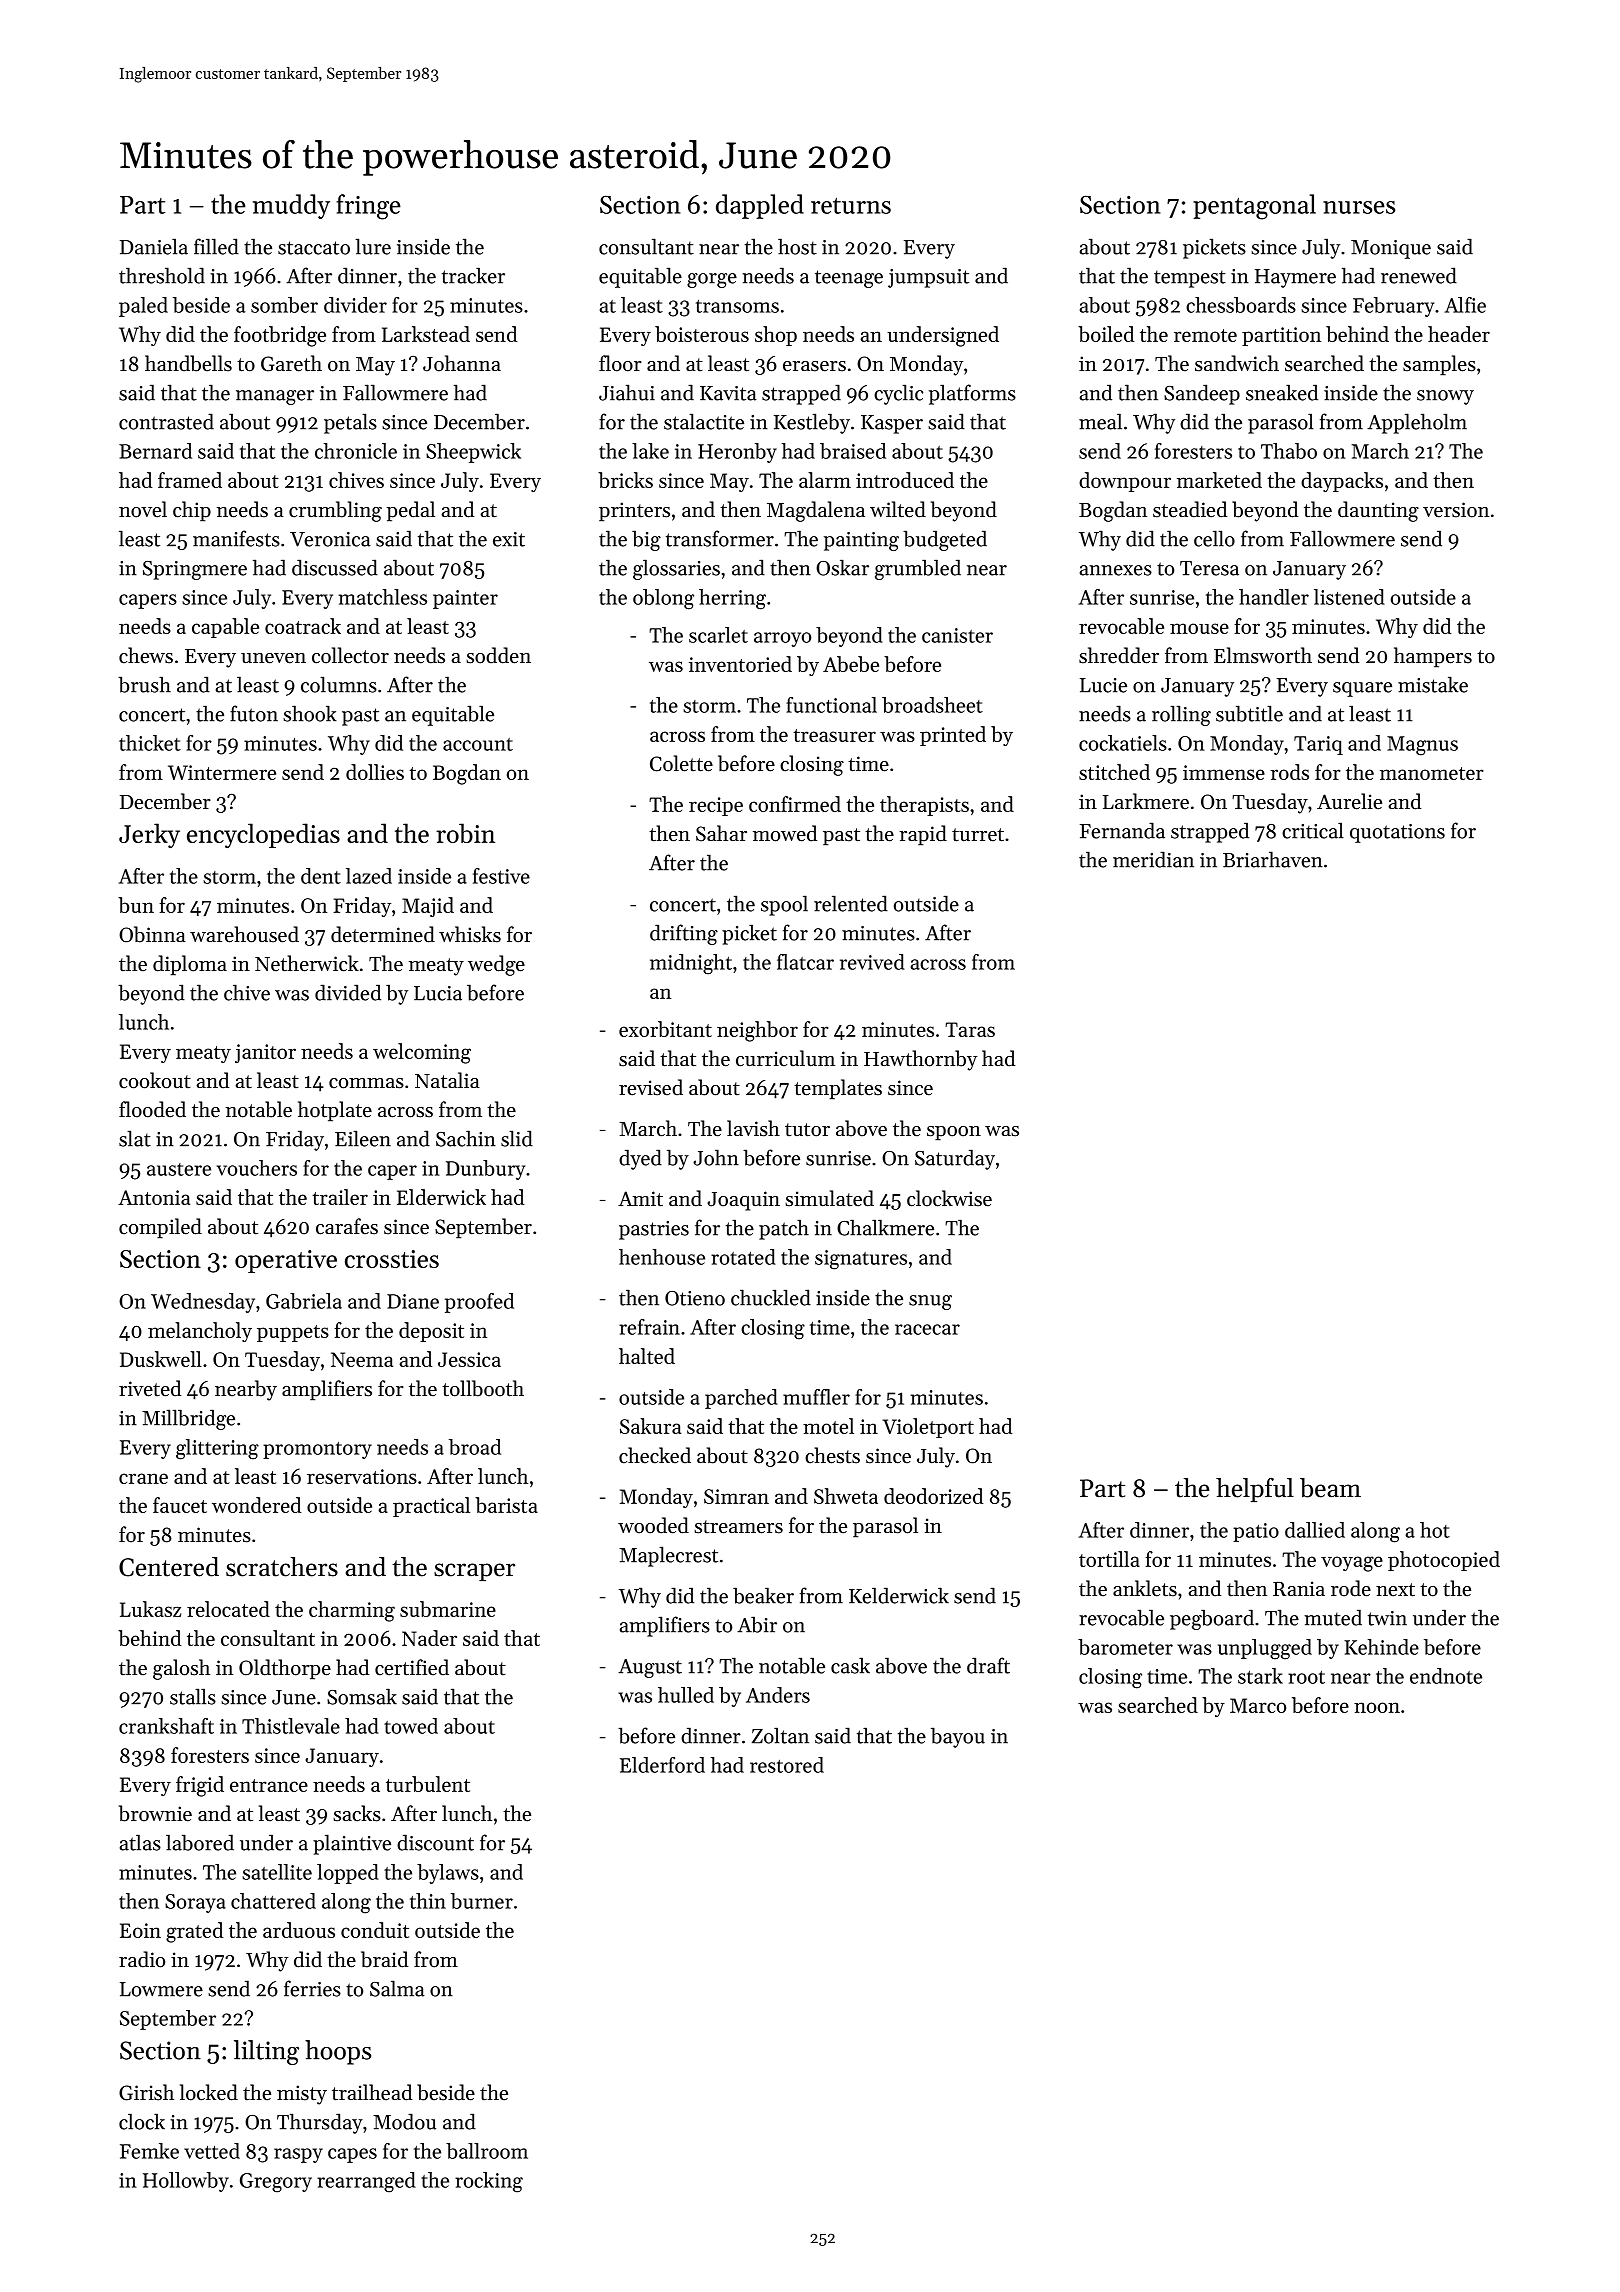 The height and width of the screenshot is (2292, 1620). Describe the element at coordinates (1153, 859) in the screenshot. I see `meridian` at that location.
